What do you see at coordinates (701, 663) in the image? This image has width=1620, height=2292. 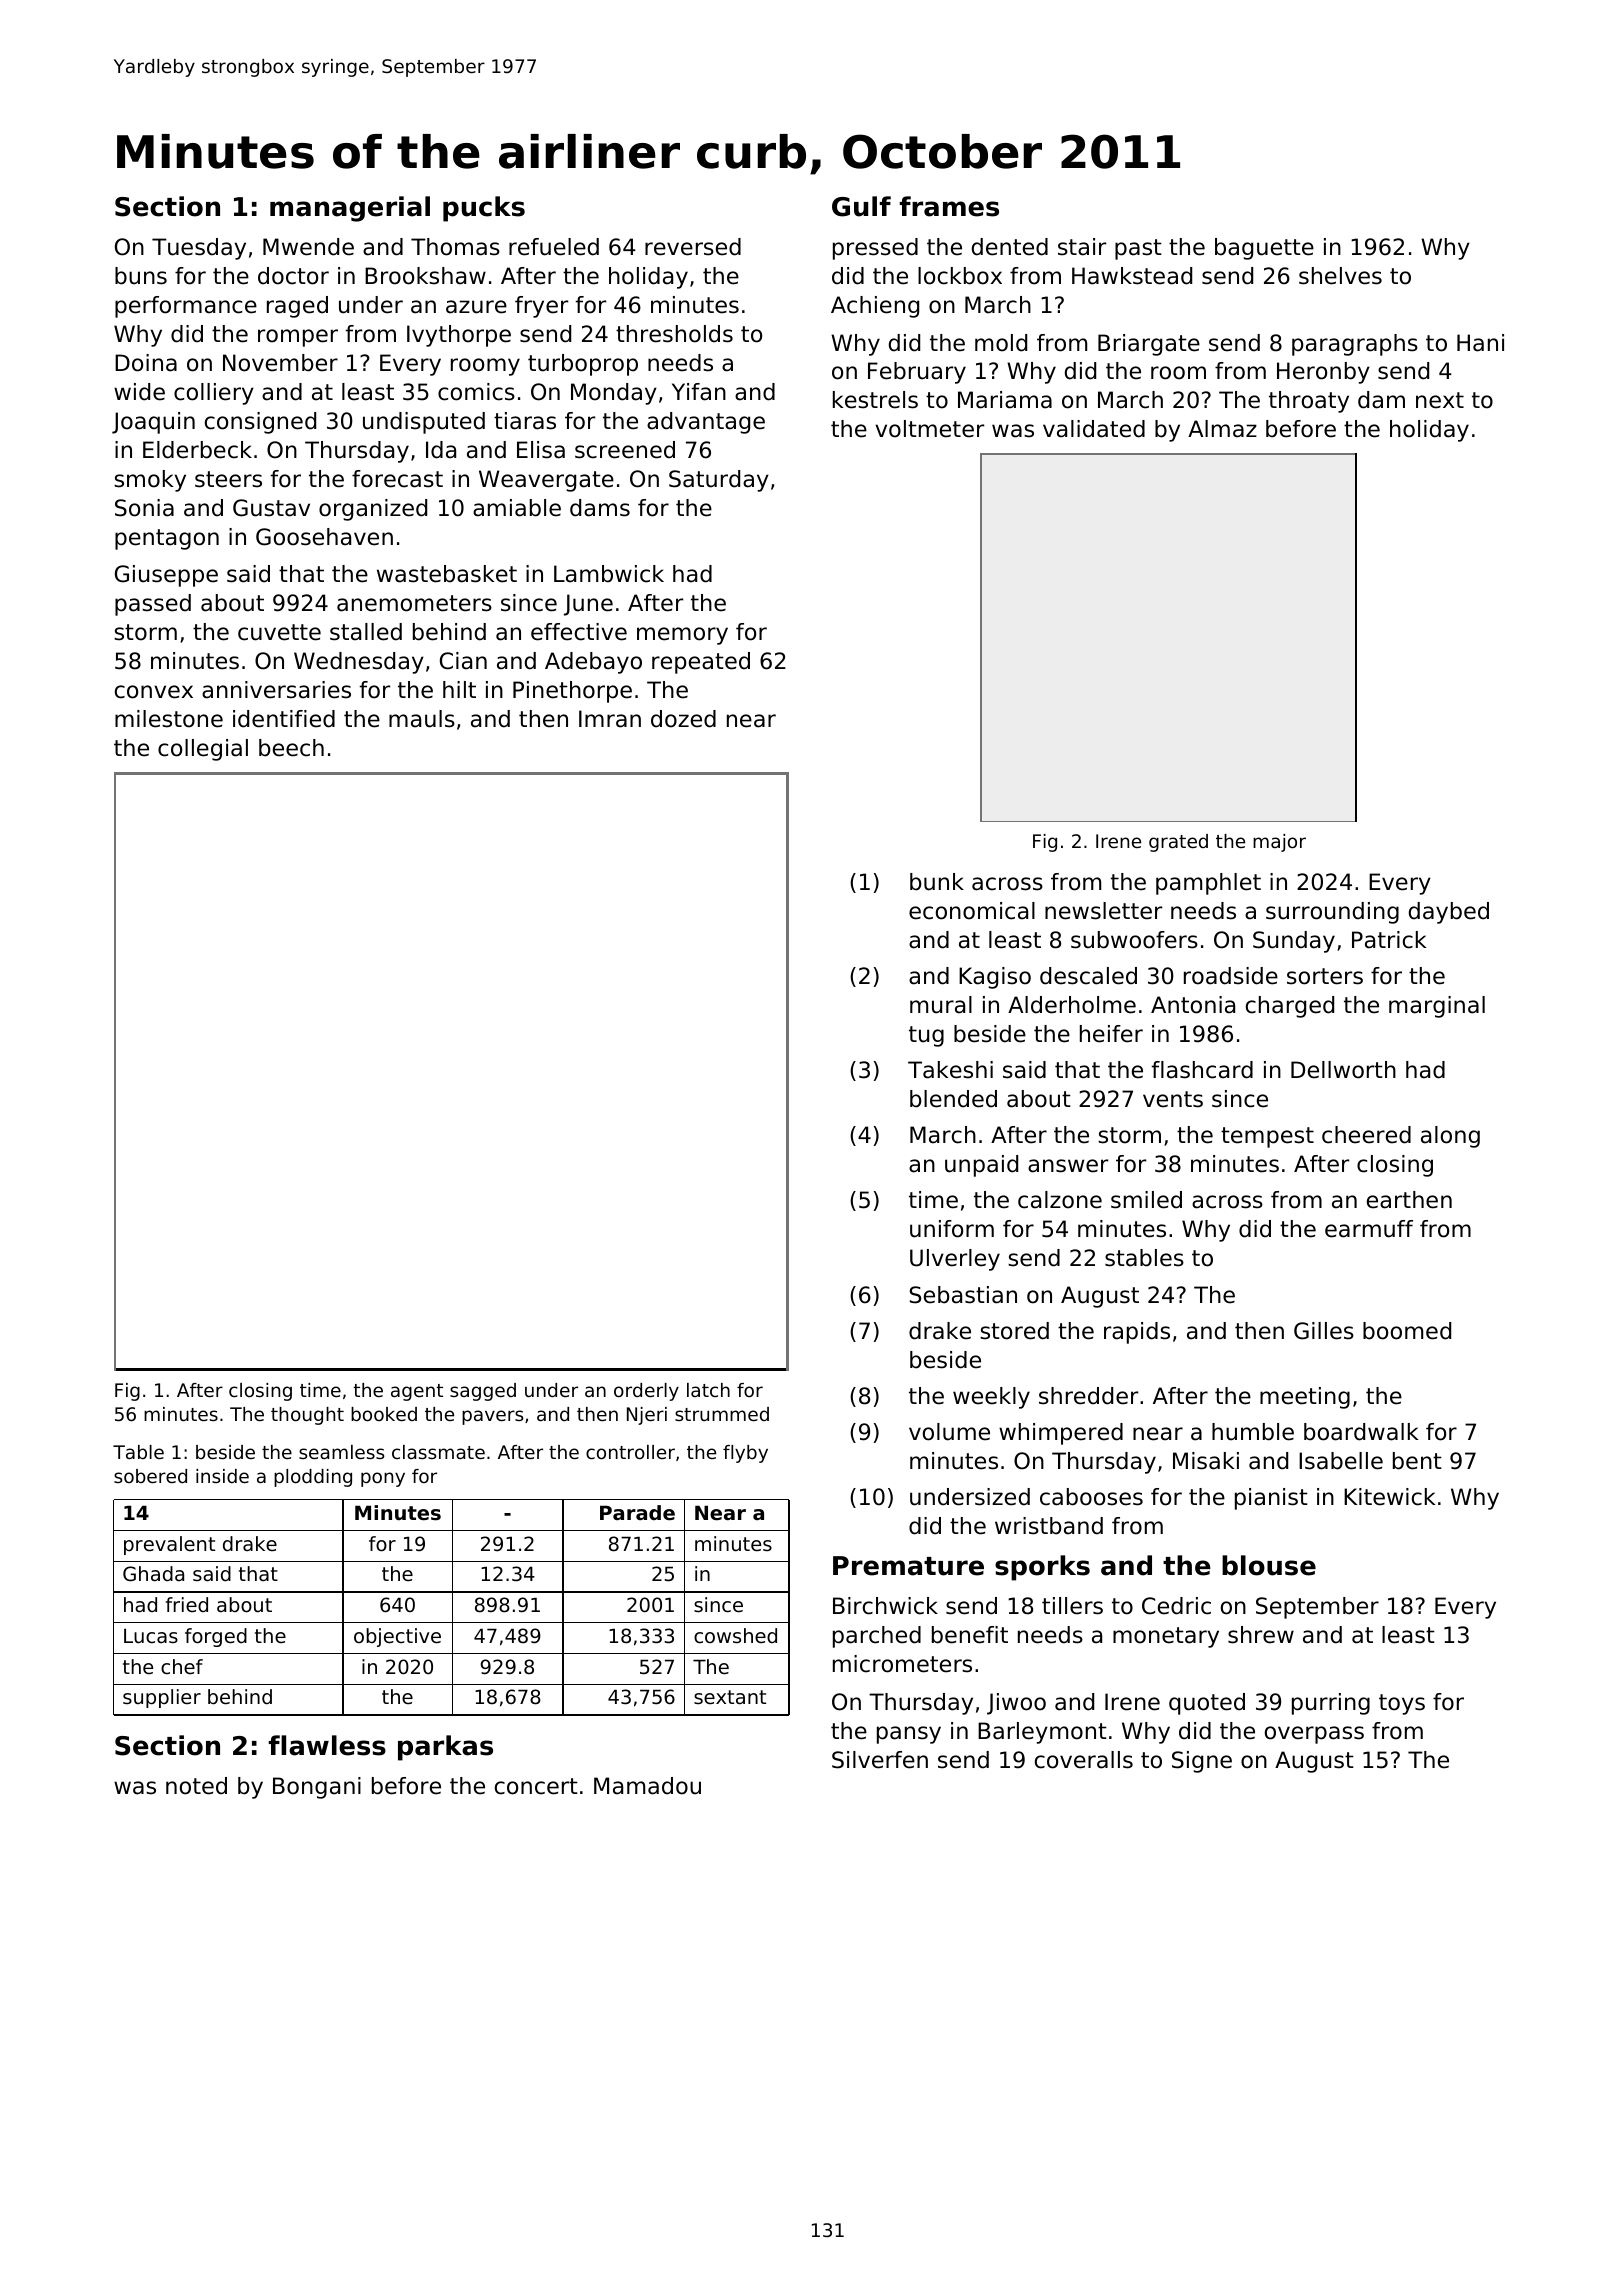 I see `repeated` at bounding box center [701, 663].
